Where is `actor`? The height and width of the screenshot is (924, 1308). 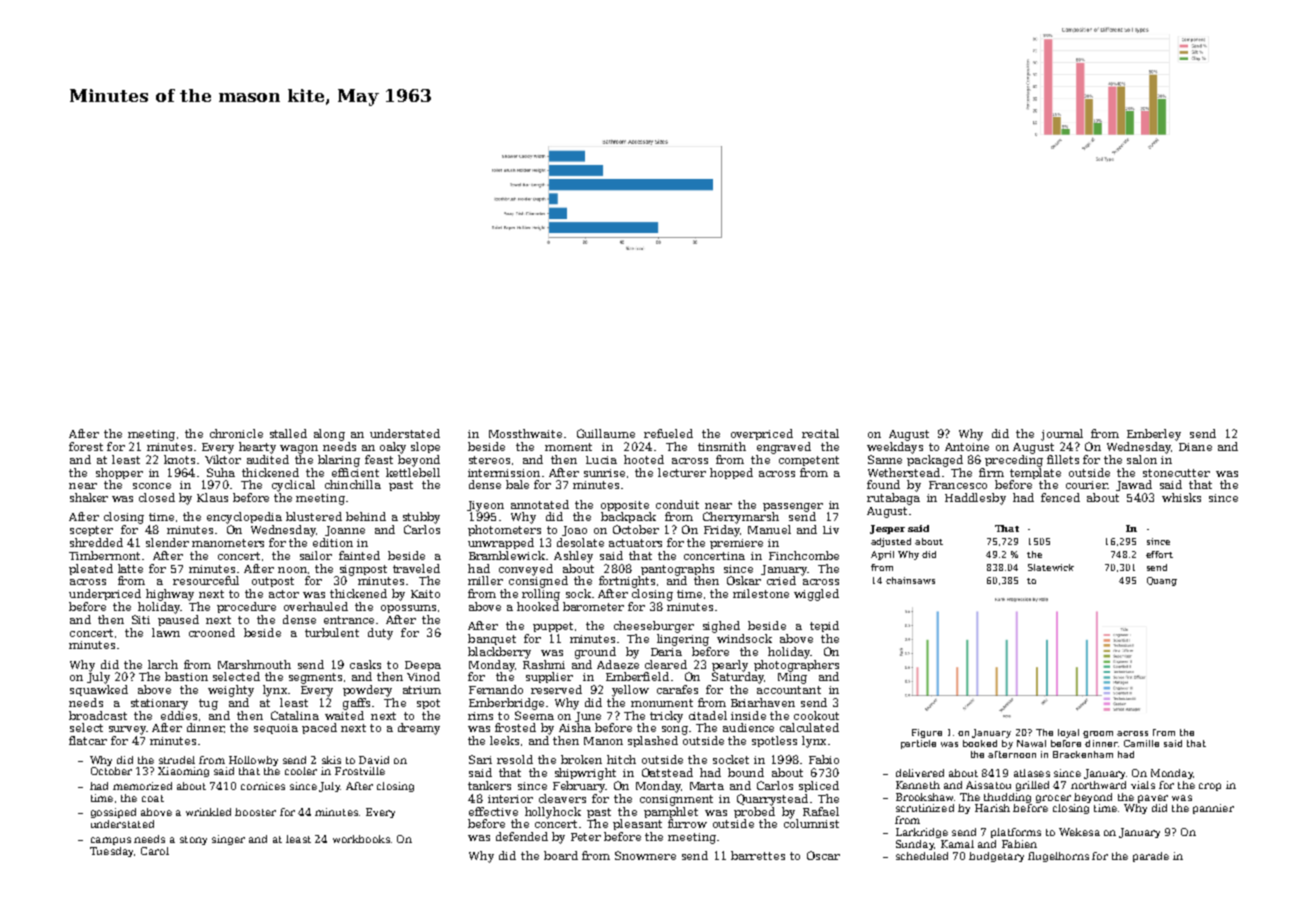 actor is located at coordinates (284, 594).
